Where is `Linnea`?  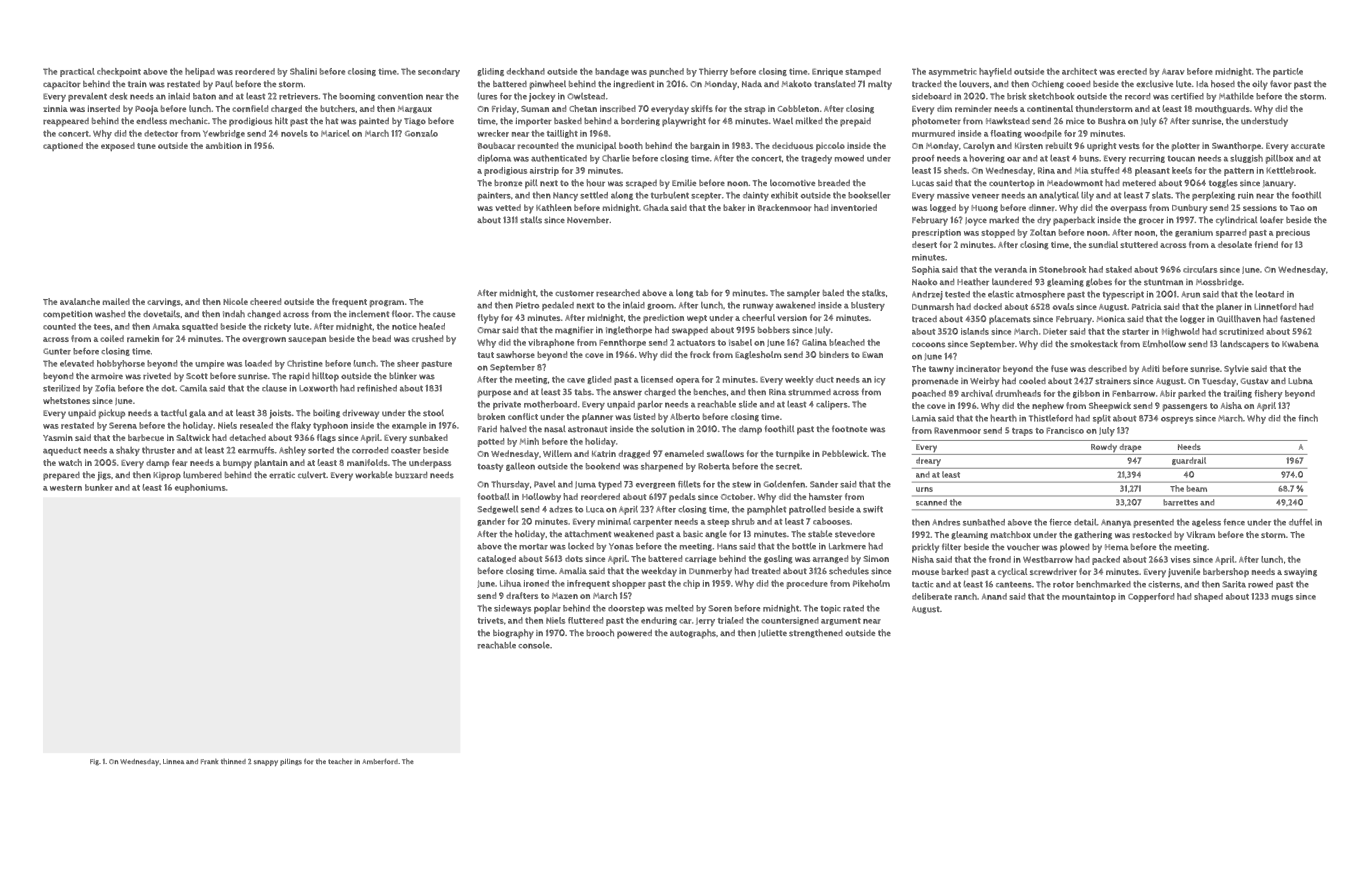
Linnea is located at coordinates (173, 761).
